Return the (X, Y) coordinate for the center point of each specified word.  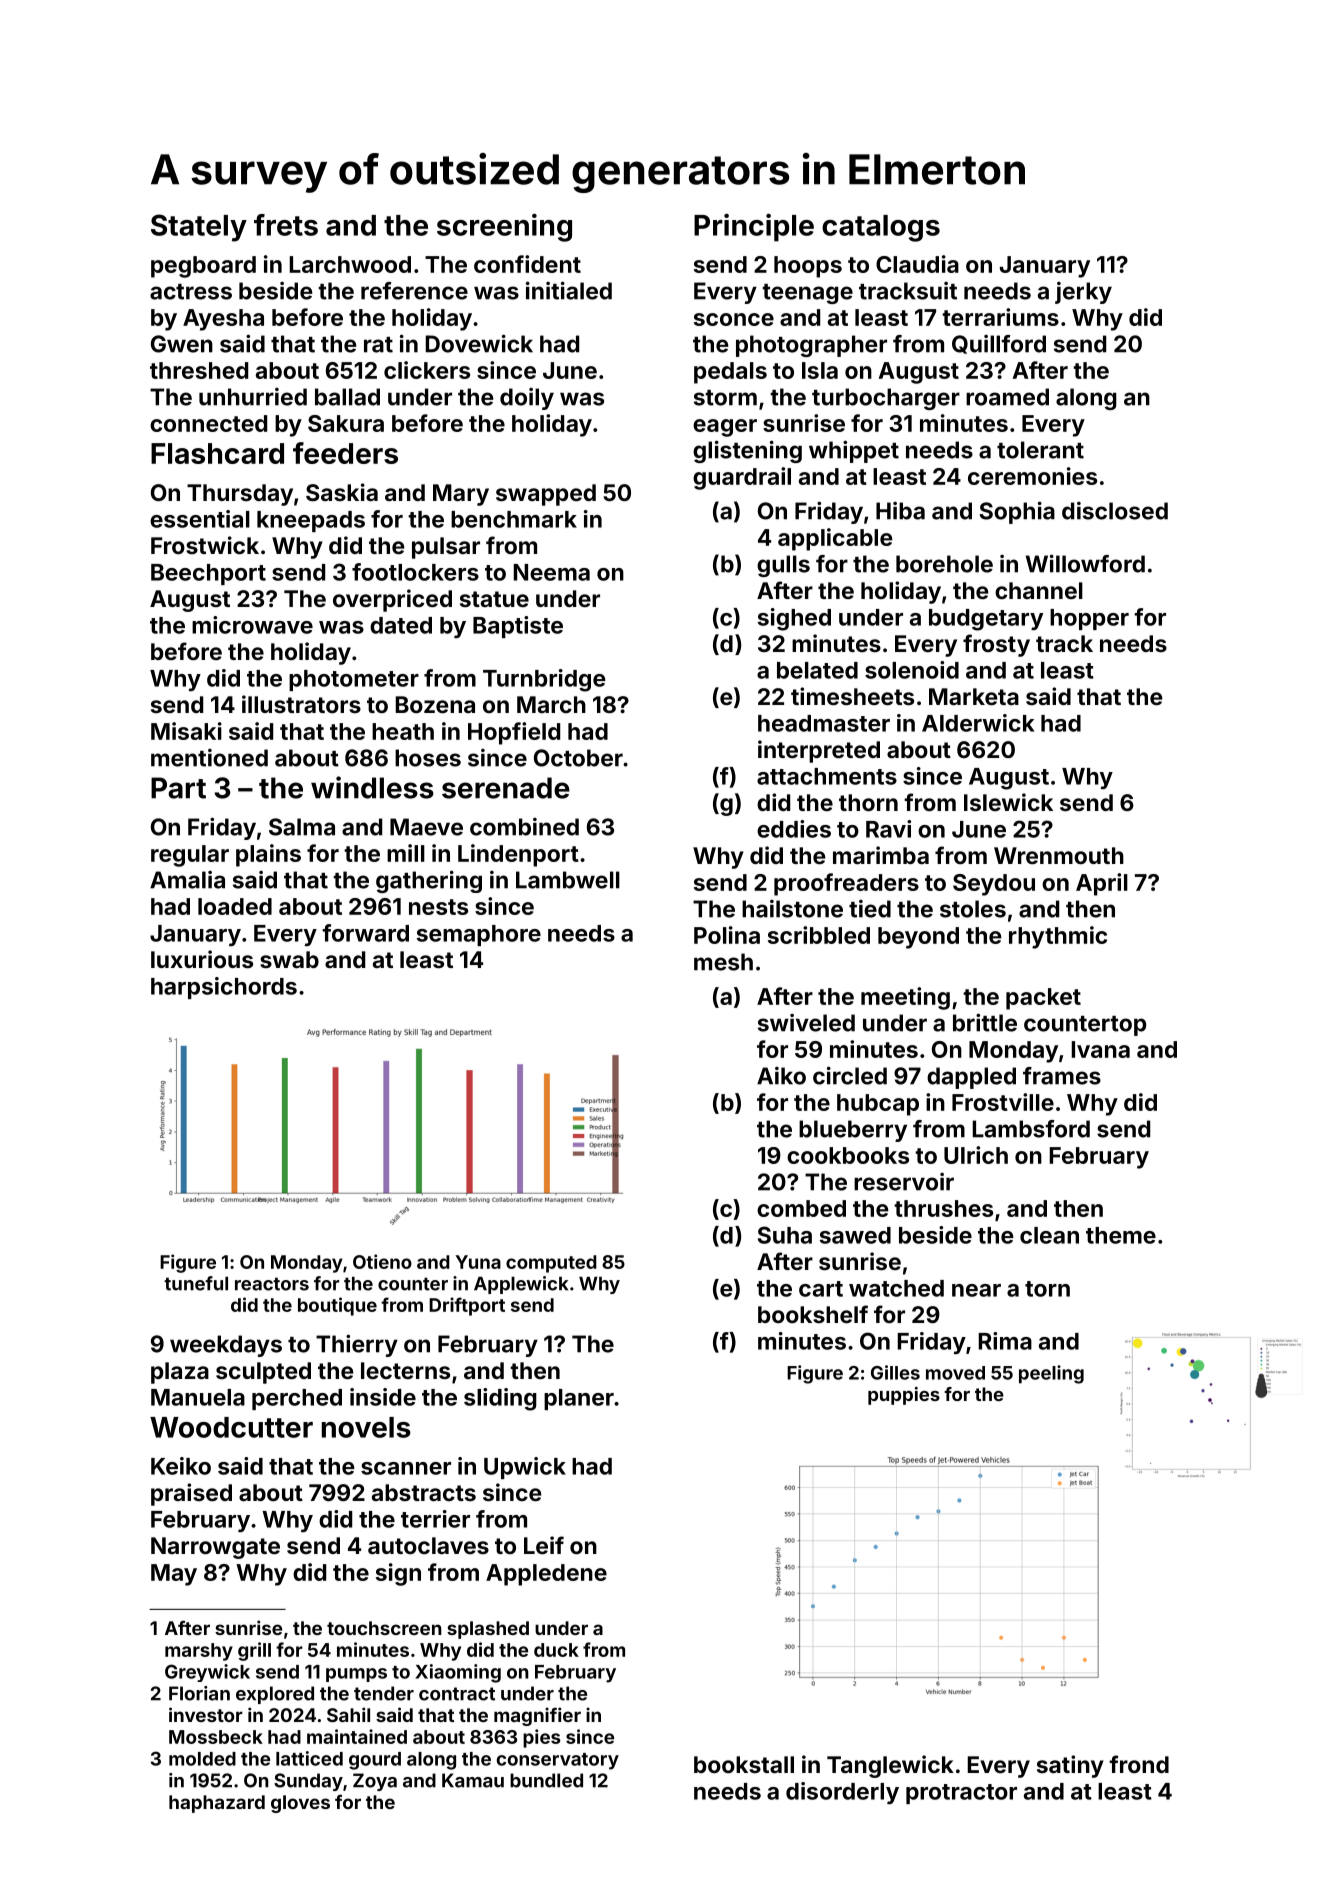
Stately (199, 228)
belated (817, 670)
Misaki (186, 731)
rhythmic (1058, 937)
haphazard (217, 1804)
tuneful (196, 1283)
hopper (1089, 619)
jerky (1083, 293)
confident (527, 264)
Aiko (781, 1076)
